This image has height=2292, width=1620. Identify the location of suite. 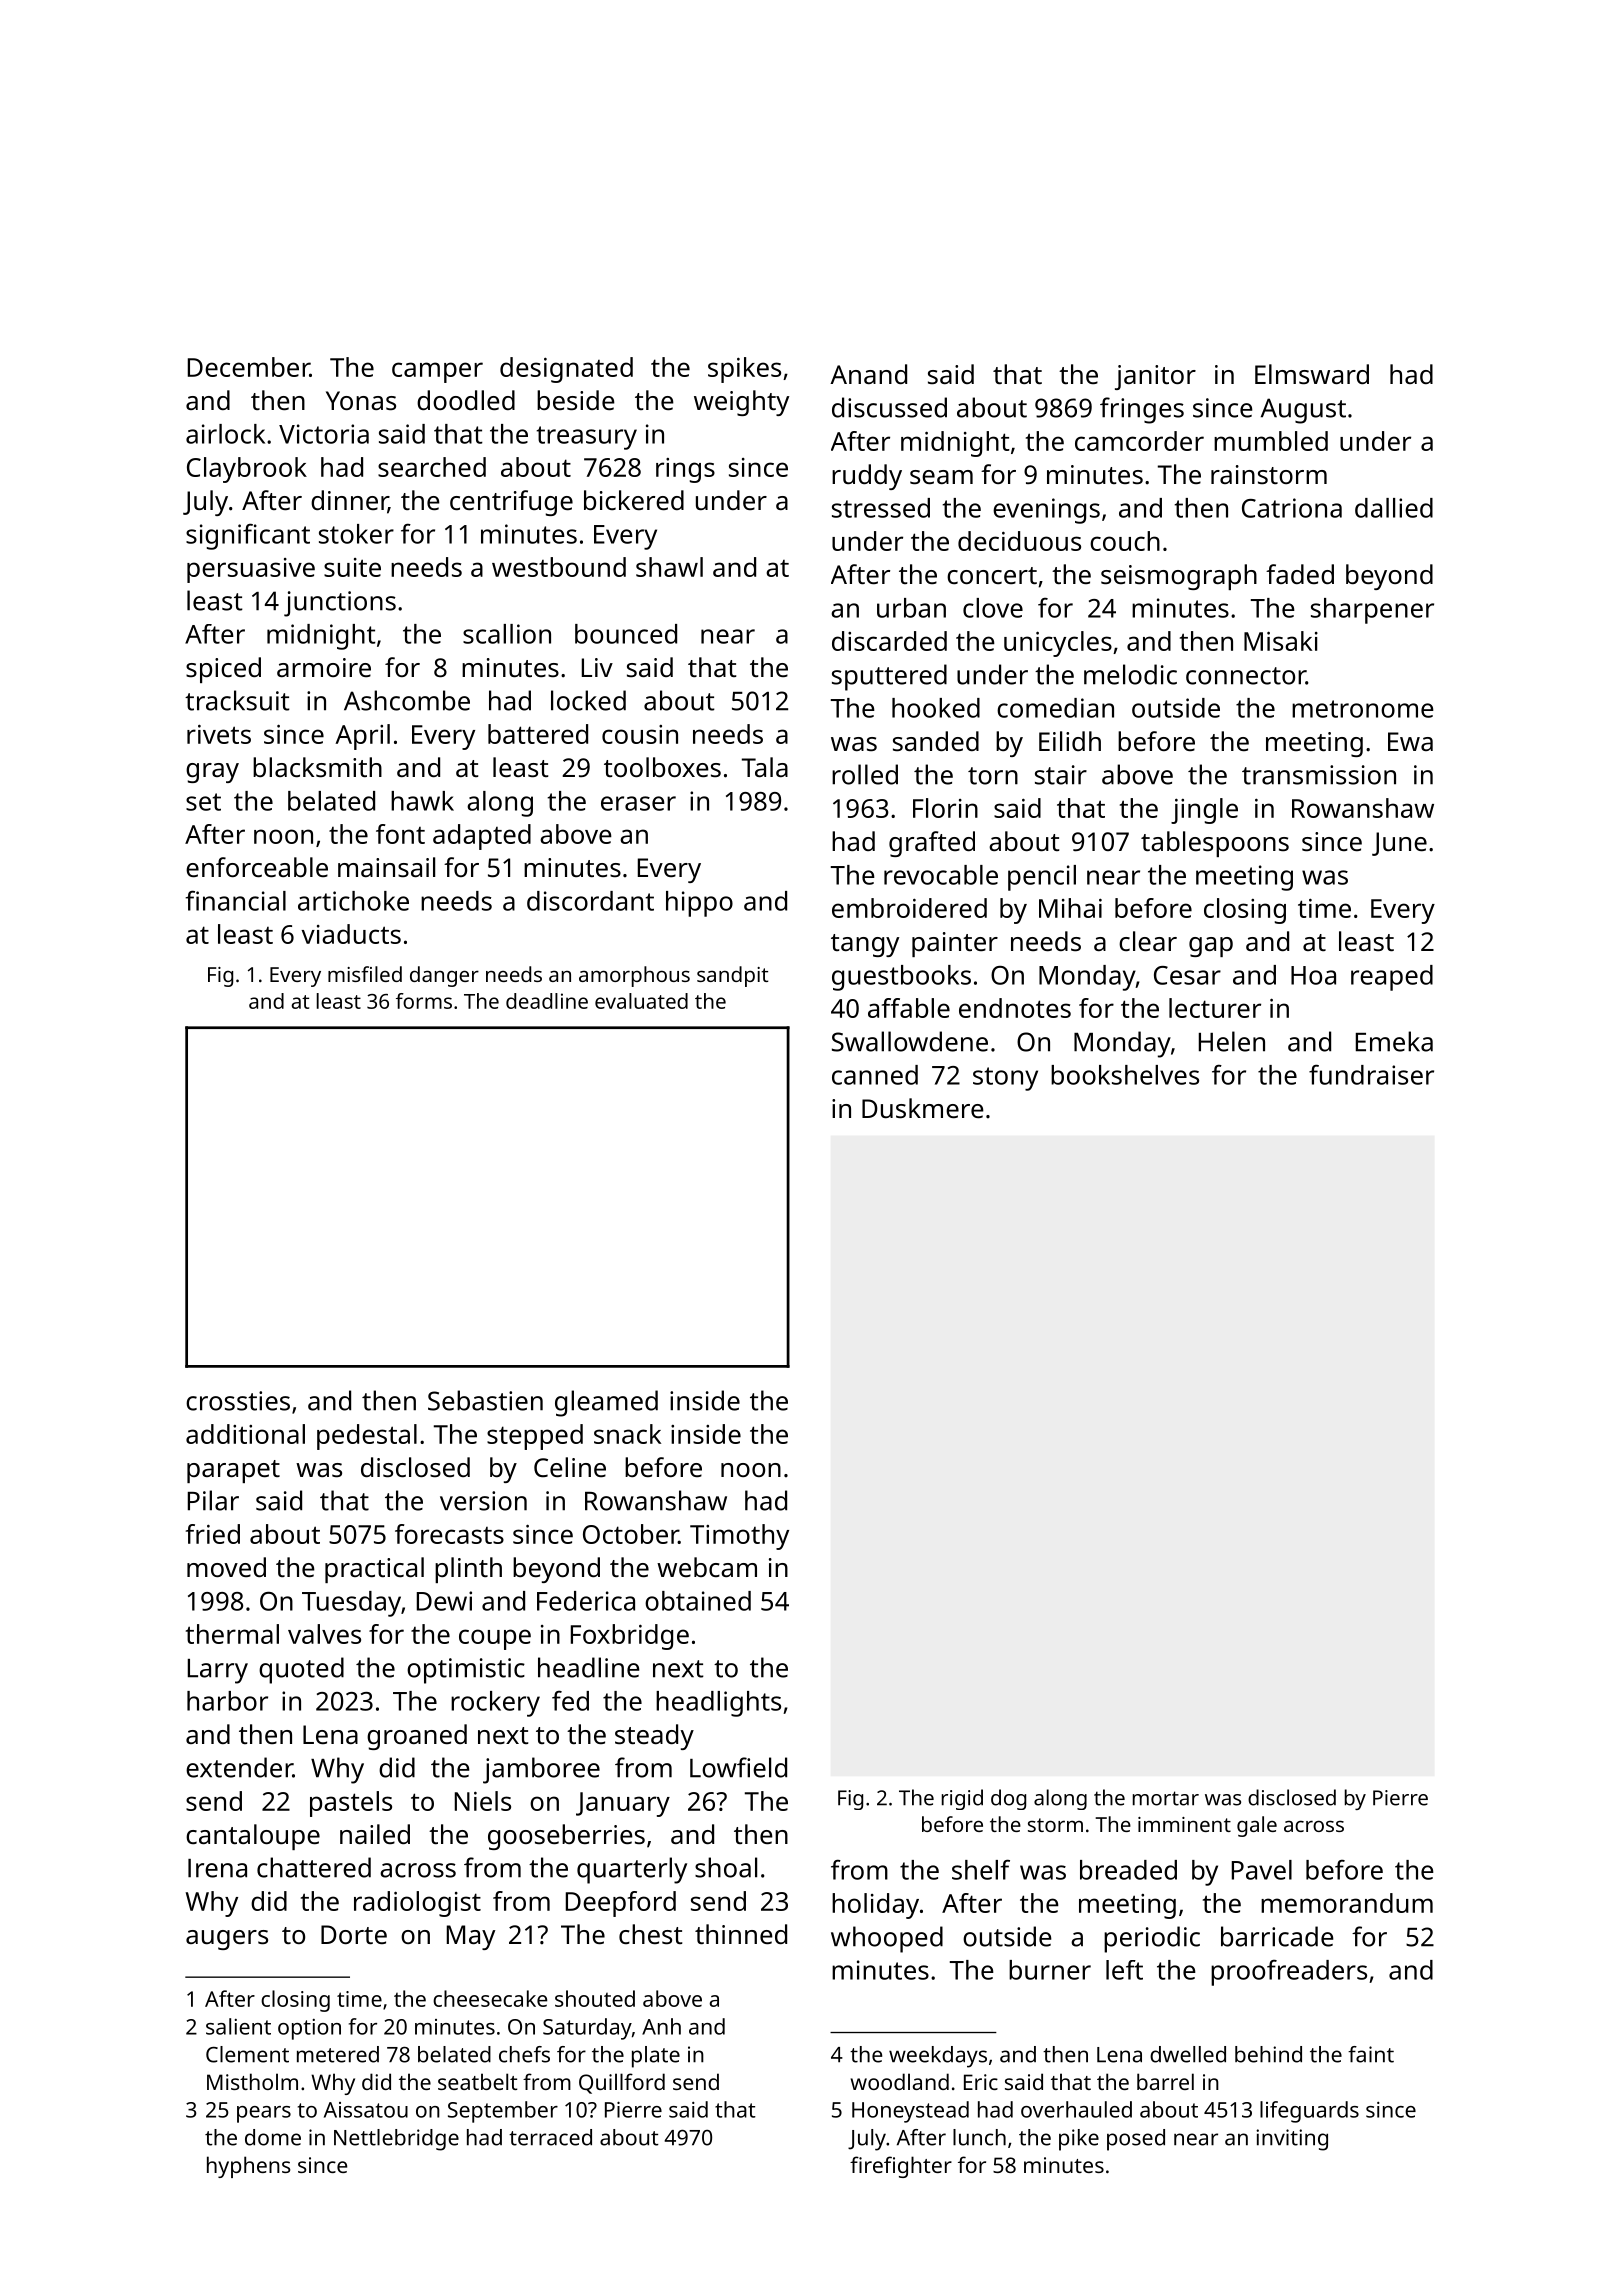
(352, 567).
